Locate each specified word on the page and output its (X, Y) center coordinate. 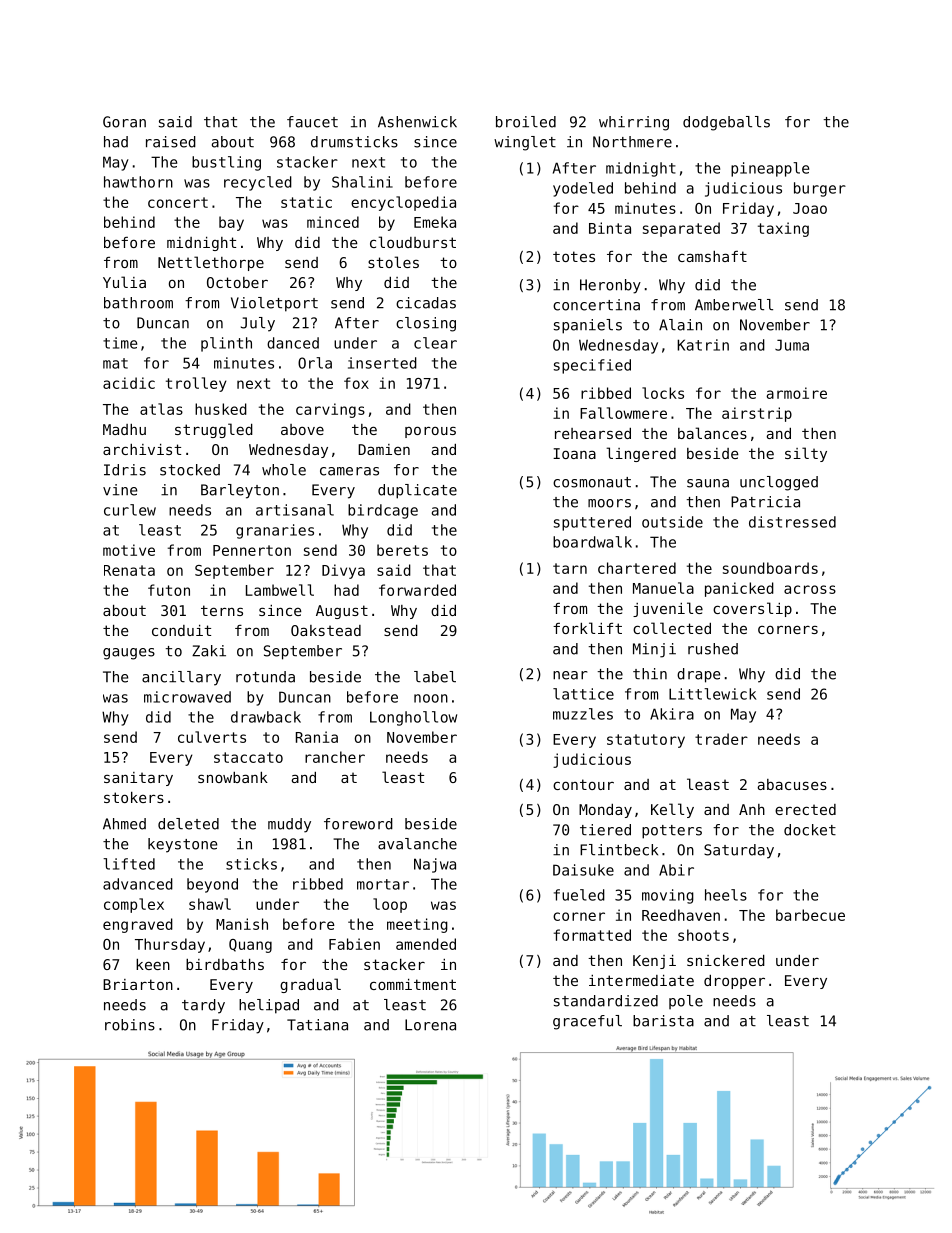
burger (820, 189)
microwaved (187, 697)
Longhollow (413, 718)
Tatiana (317, 1025)
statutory (646, 741)
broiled (526, 122)
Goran (124, 122)
